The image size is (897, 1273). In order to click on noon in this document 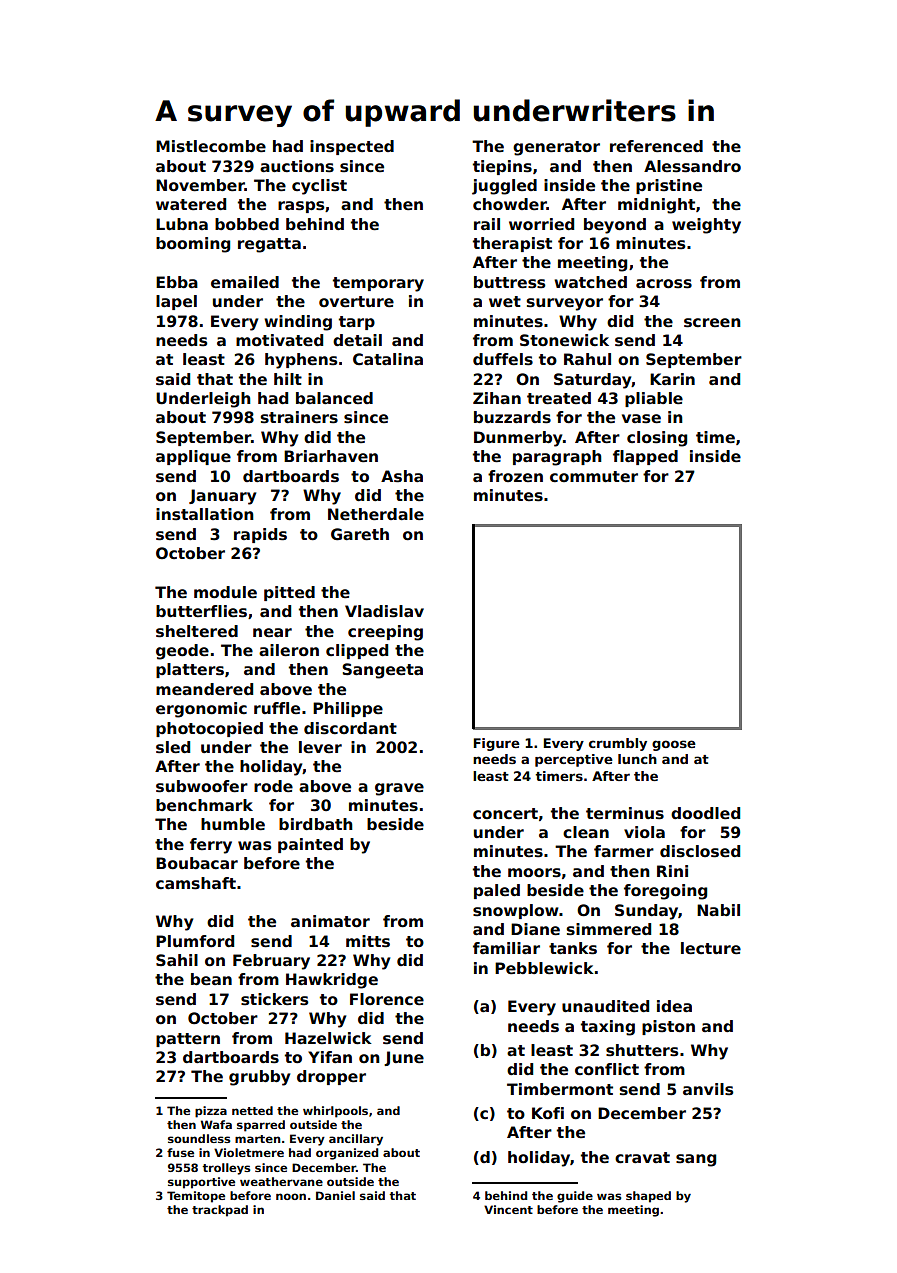, I will do `click(291, 1196)`.
